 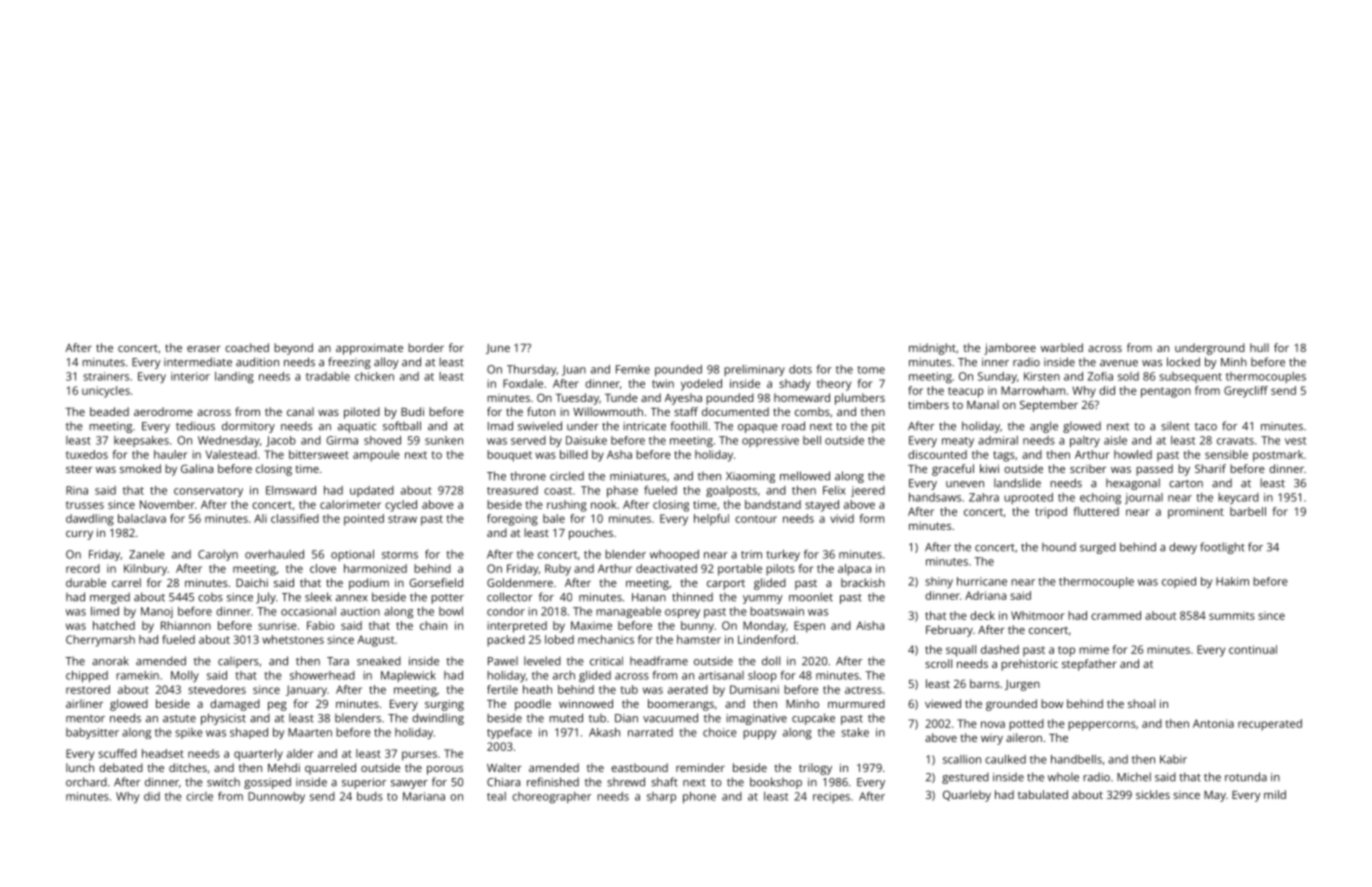 What do you see at coordinates (800, 369) in the screenshot?
I see `dots` at bounding box center [800, 369].
